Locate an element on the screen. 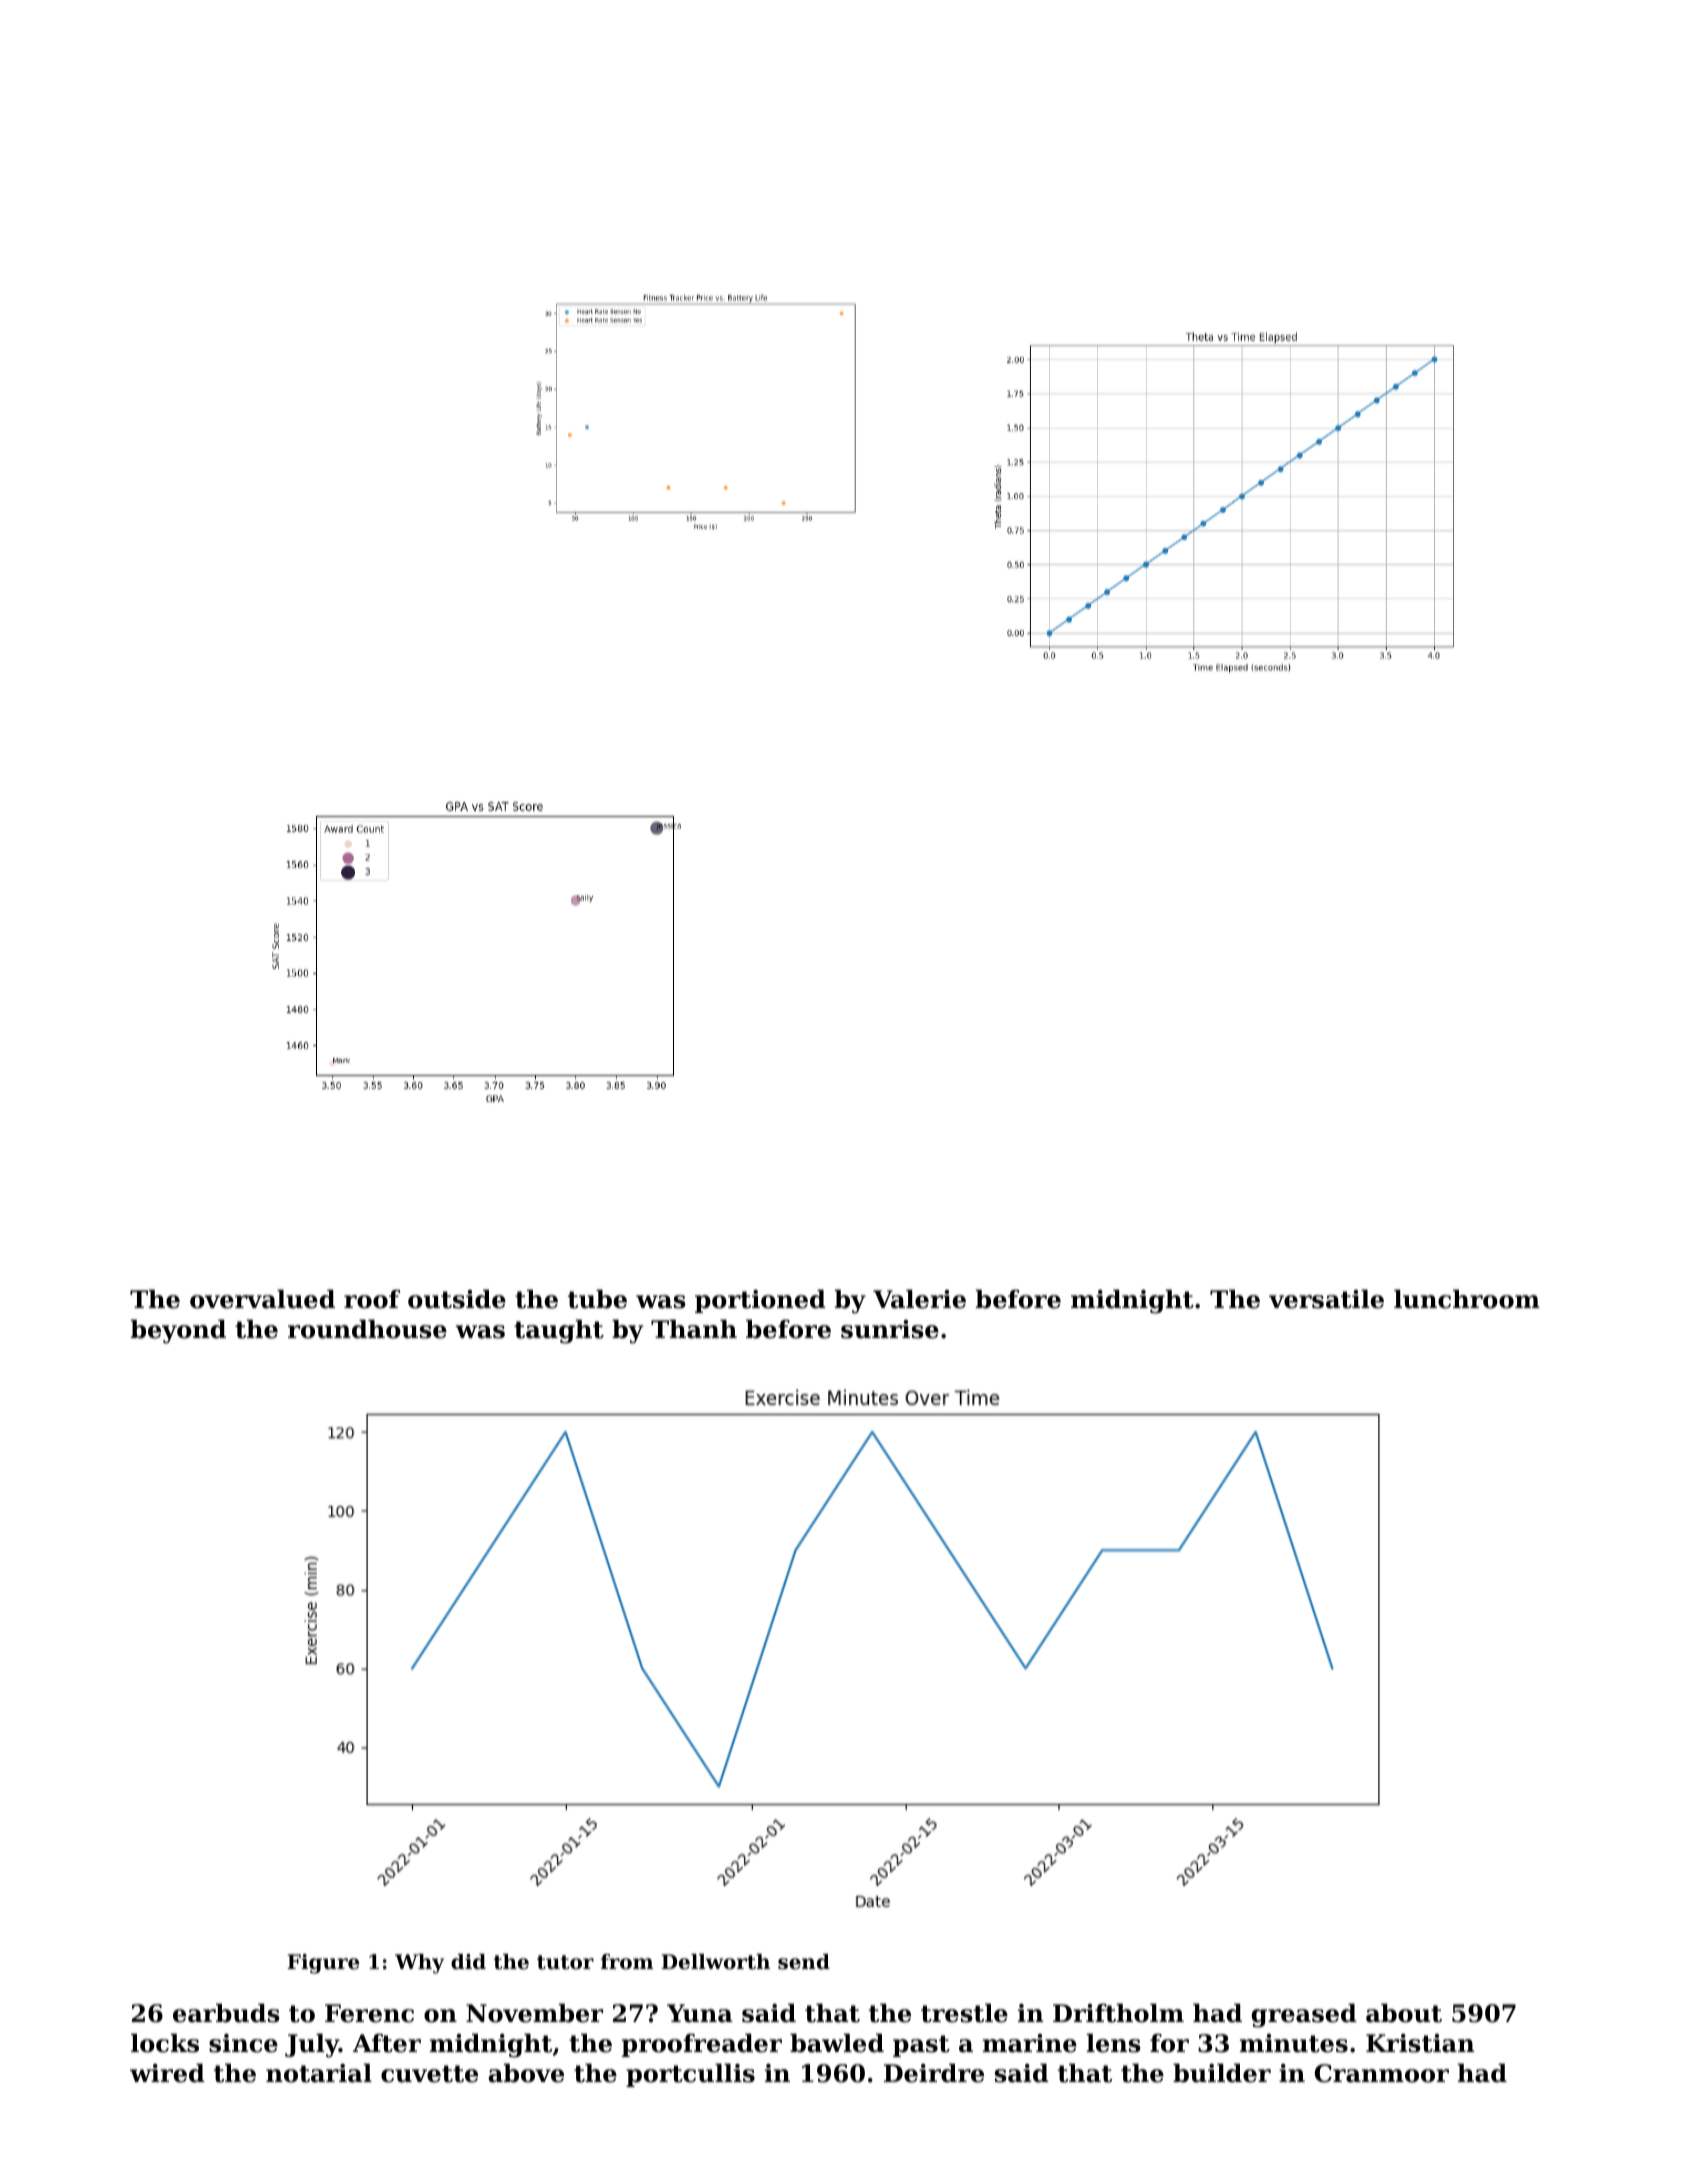  wired is located at coordinates (167, 2073).
